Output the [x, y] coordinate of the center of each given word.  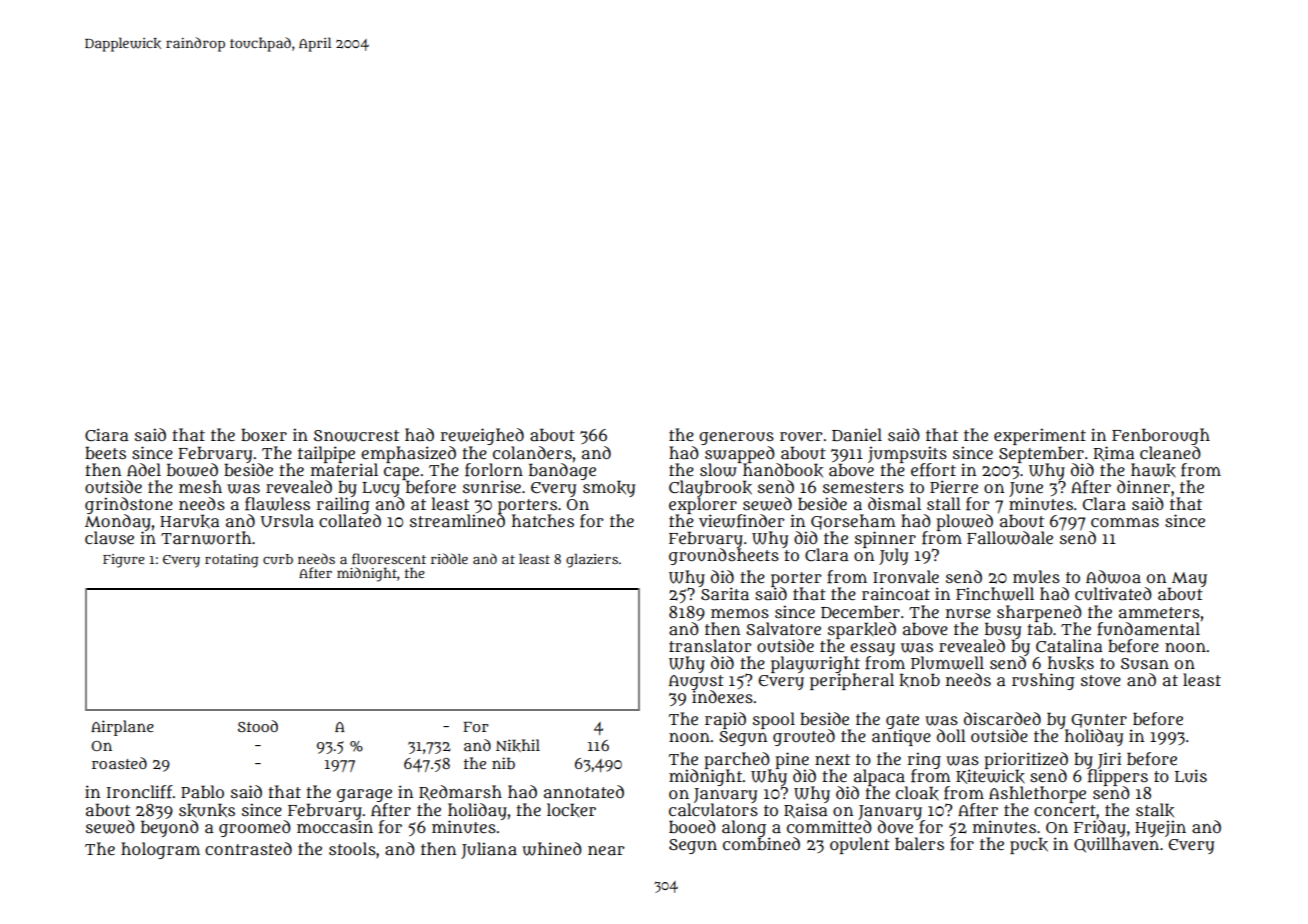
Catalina [1069, 646]
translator [710, 646]
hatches [543, 520]
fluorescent [389, 558]
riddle [449, 558]
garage [364, 795]
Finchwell [995, 594]
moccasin [335, 827]
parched [737, 760]
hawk [1153, 470]
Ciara [107, 435]
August [696, 682]
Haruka [190, 521]
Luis [1191, 775]
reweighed [482, 436]
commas [1125, 523]
